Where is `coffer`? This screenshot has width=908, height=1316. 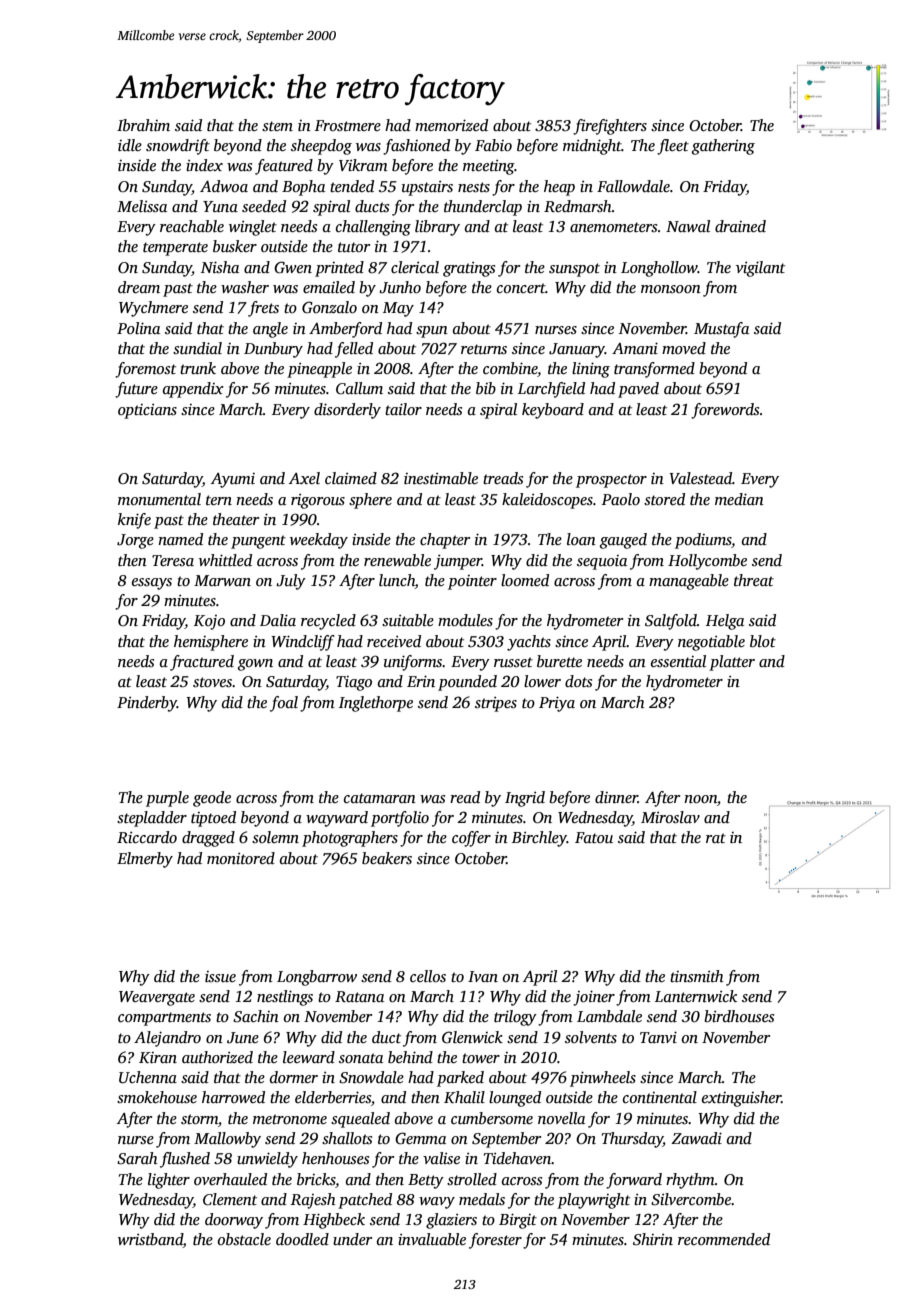 coffer is located at coordinates (471, 839).
